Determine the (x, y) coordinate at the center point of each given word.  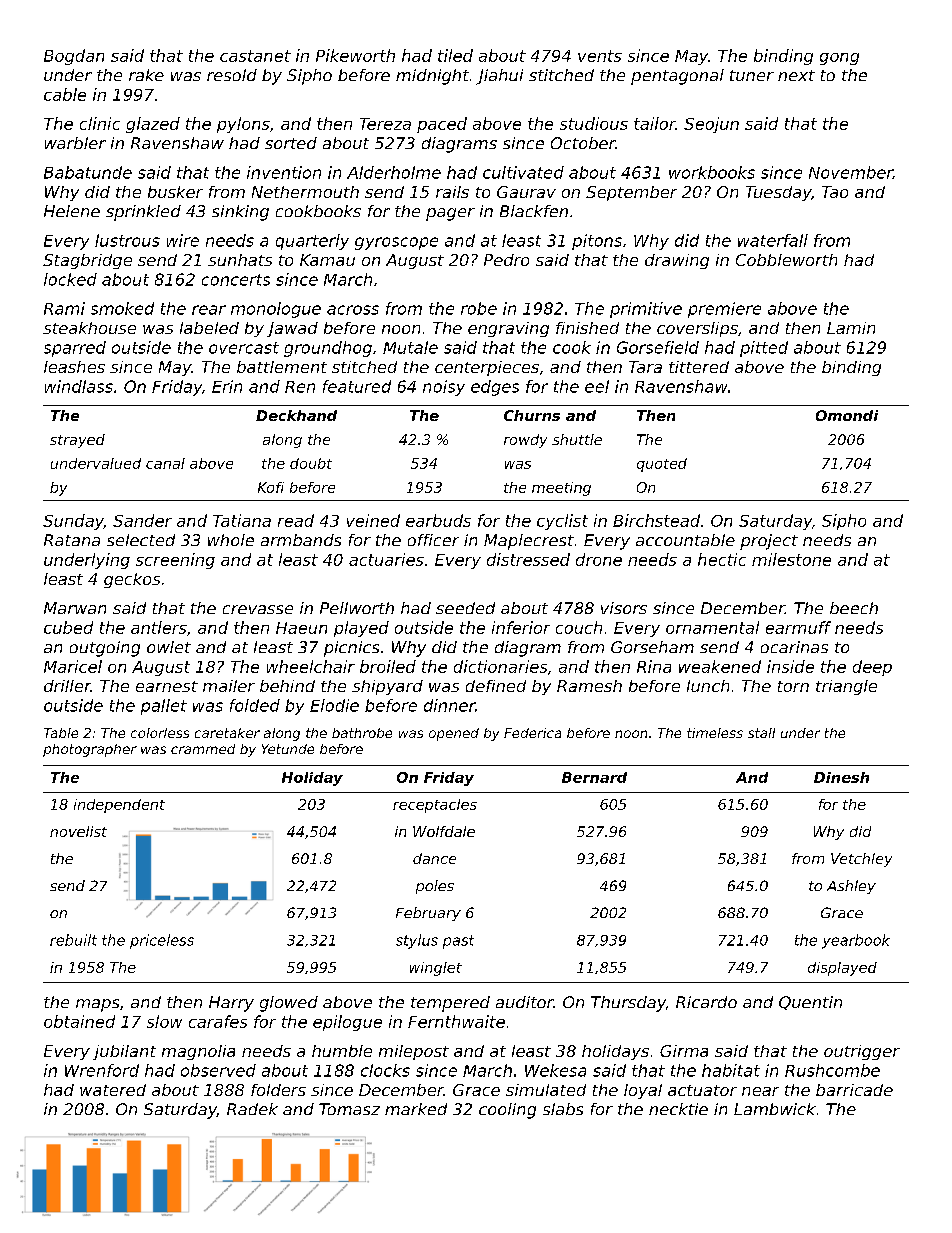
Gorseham (652, 647)
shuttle (577, 439)
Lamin (851, 328)
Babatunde (88, 172)
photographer (90, 750)
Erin (227, 386)
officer (433, 540)
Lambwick (775, 1109)
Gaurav (526, 192)
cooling (507, 1111)
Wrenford (102, 1070)
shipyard (387, 687)
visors (624, 608)
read (296, 520)
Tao (835, 192)
